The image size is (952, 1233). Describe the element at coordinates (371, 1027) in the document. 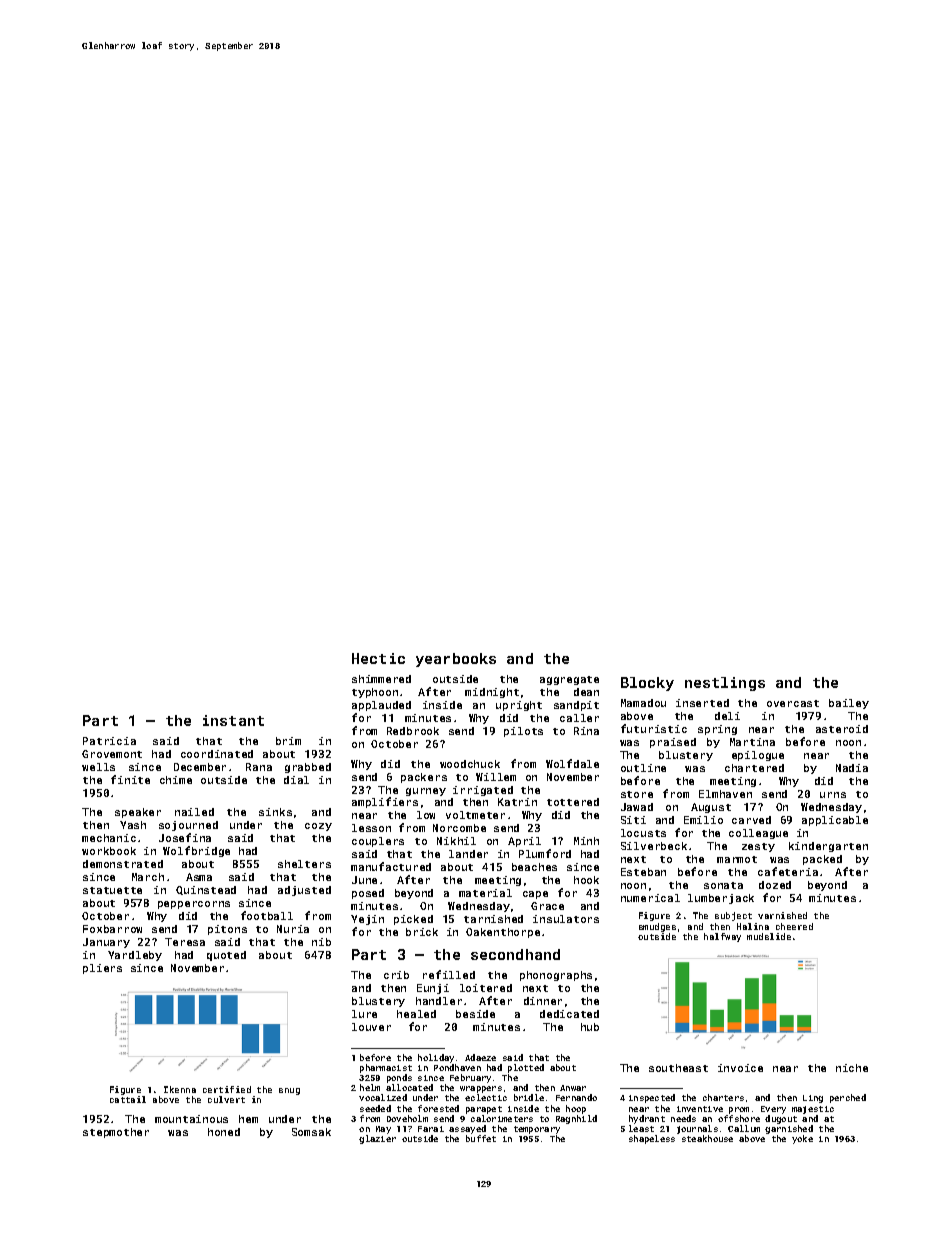

I see `louver` at that location.
